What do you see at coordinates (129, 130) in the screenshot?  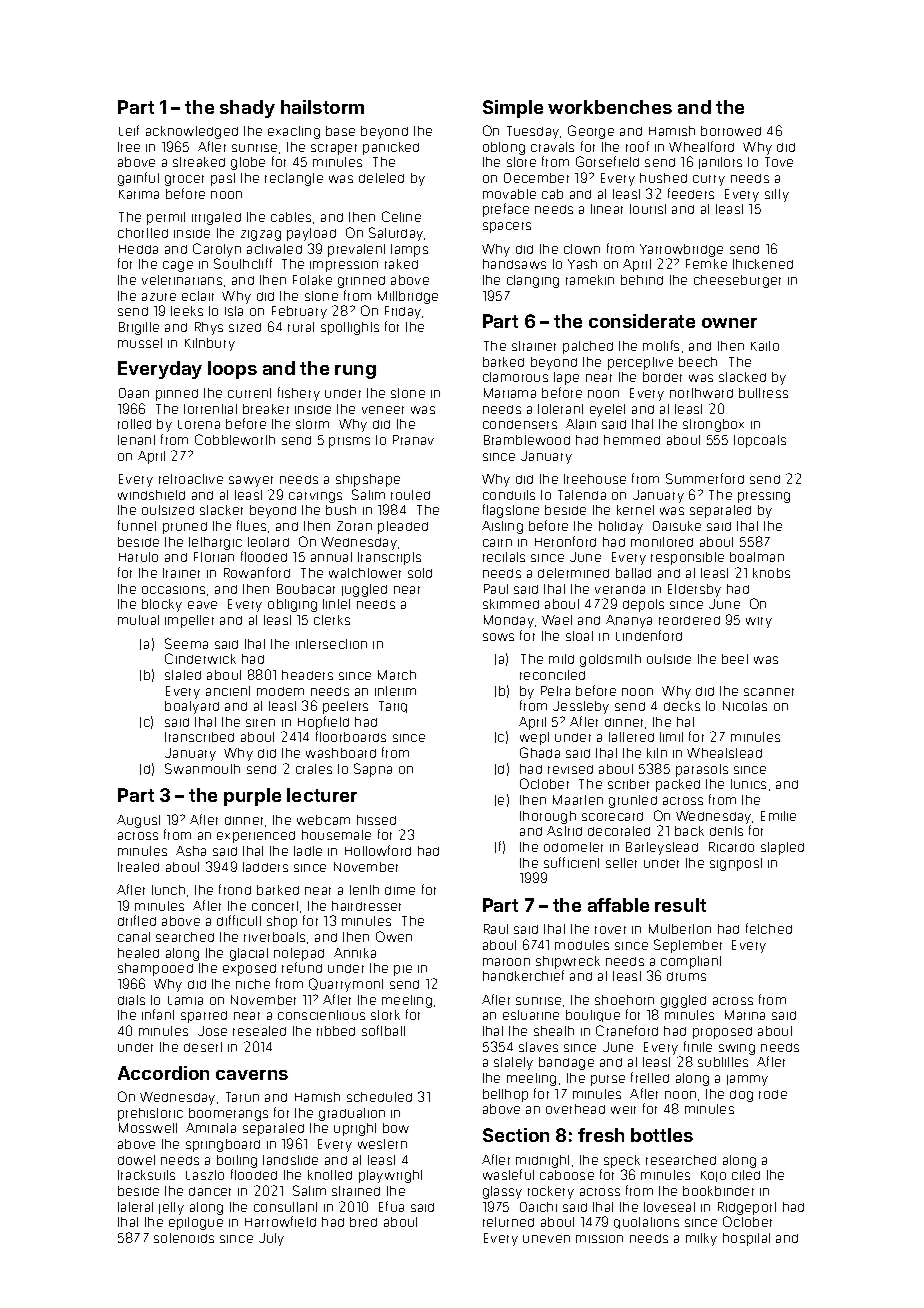 I see `Leif` at bounding box center [129, 130].
